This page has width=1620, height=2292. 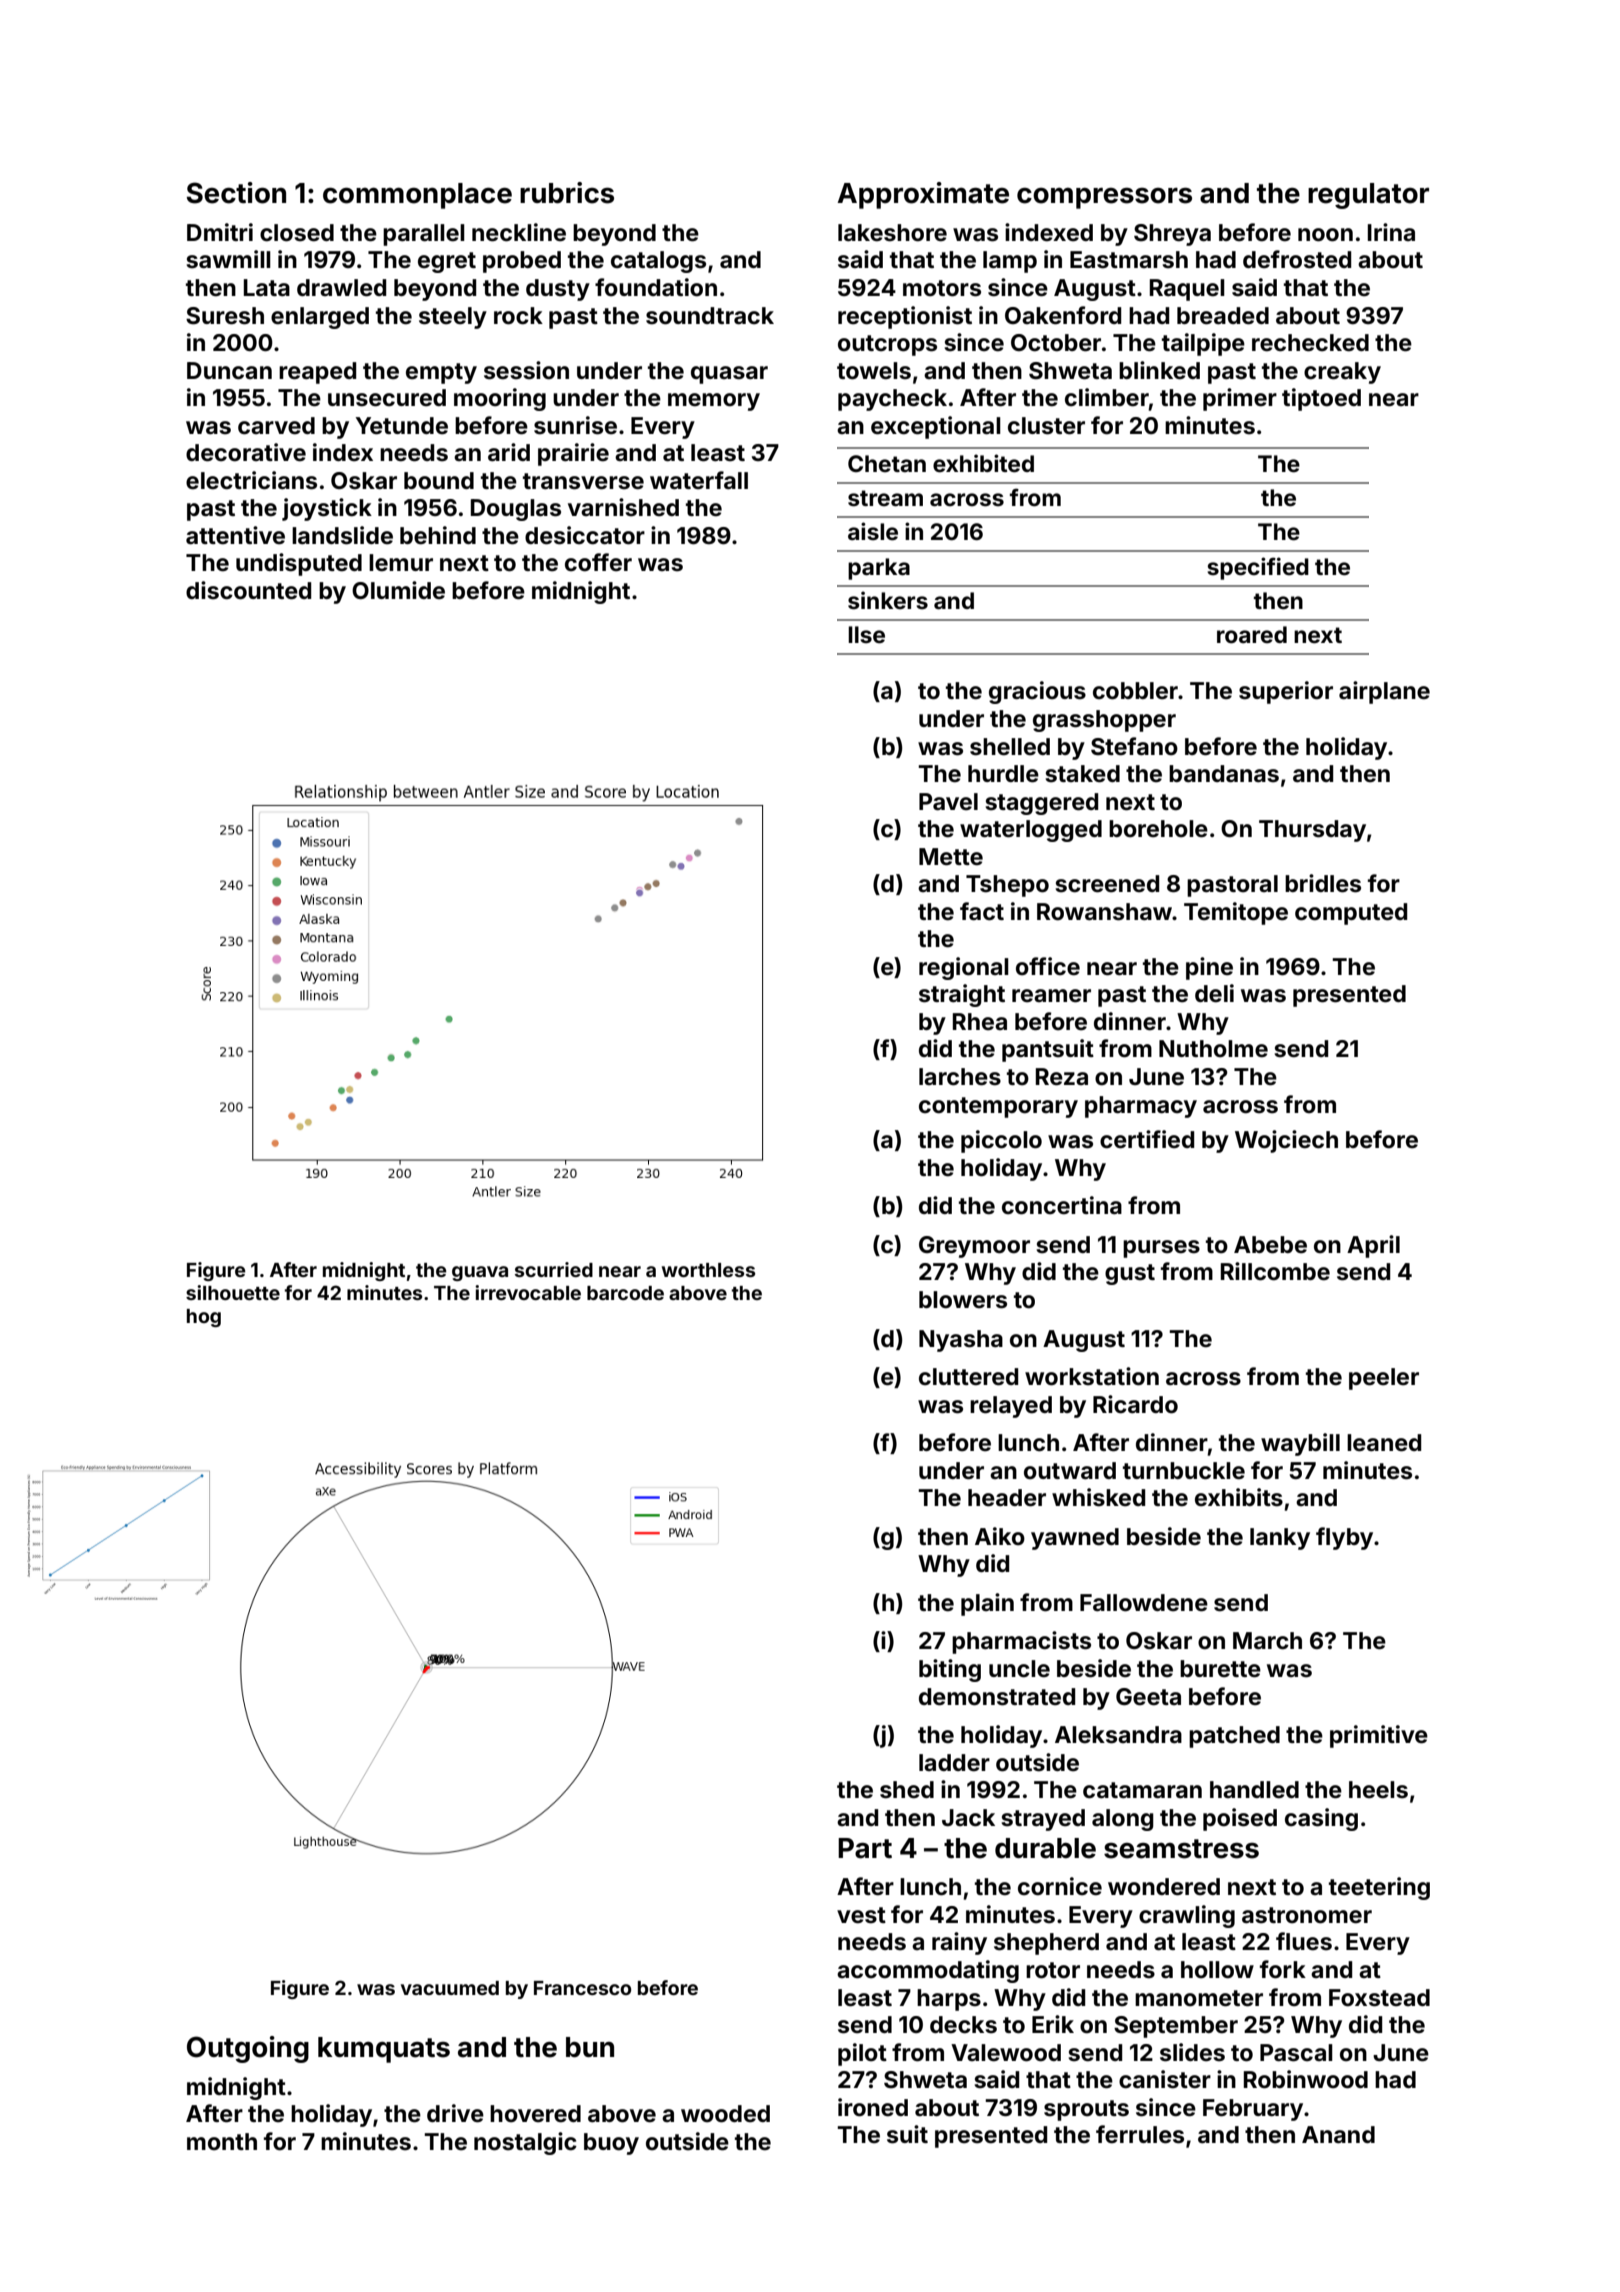 What do you see at coordinates (575, 425) in the page?
I see `sunrise` at bounding box center [575, 425].
